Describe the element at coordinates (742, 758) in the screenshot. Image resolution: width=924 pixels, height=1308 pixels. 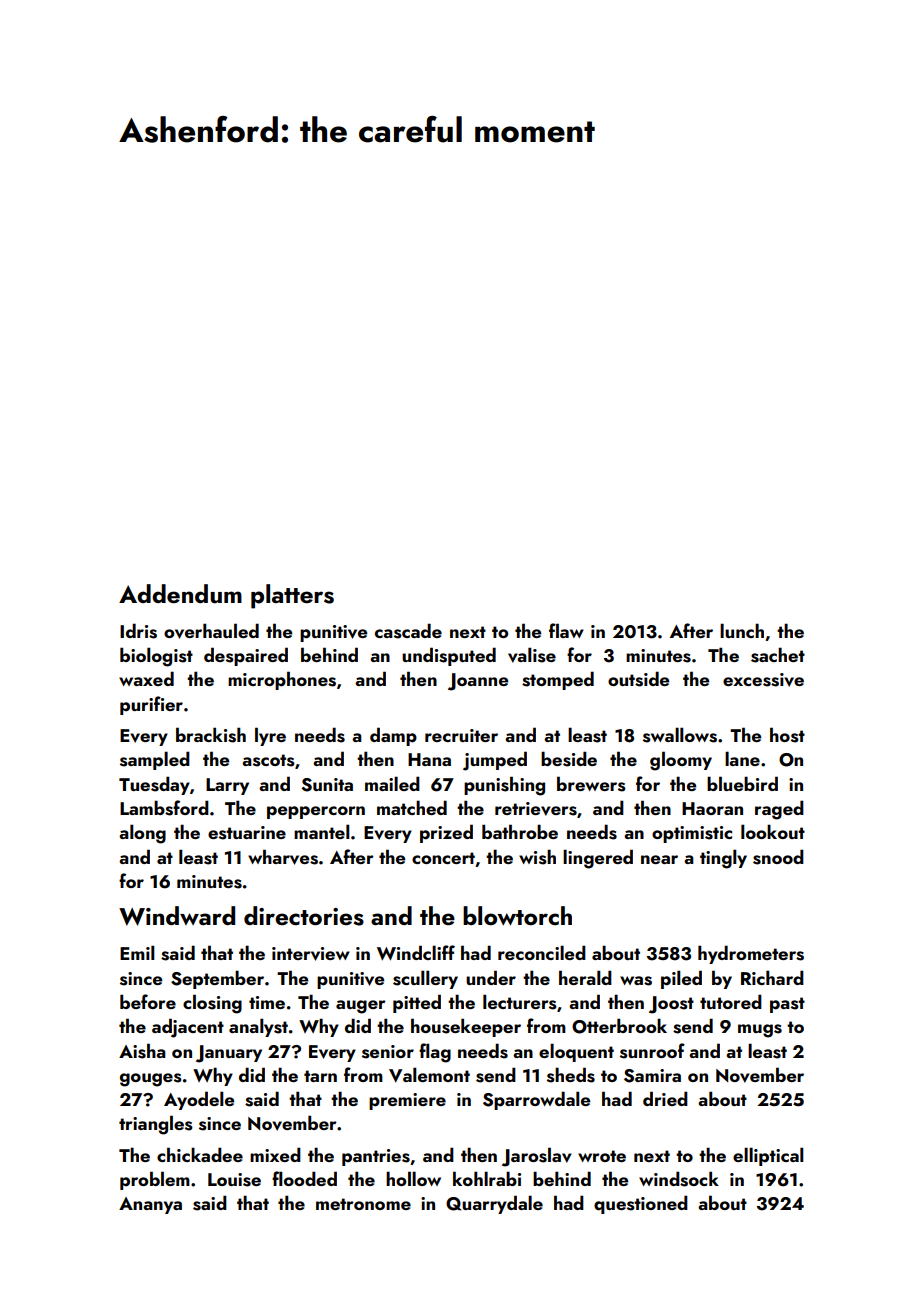
I see `lane` at that location.
